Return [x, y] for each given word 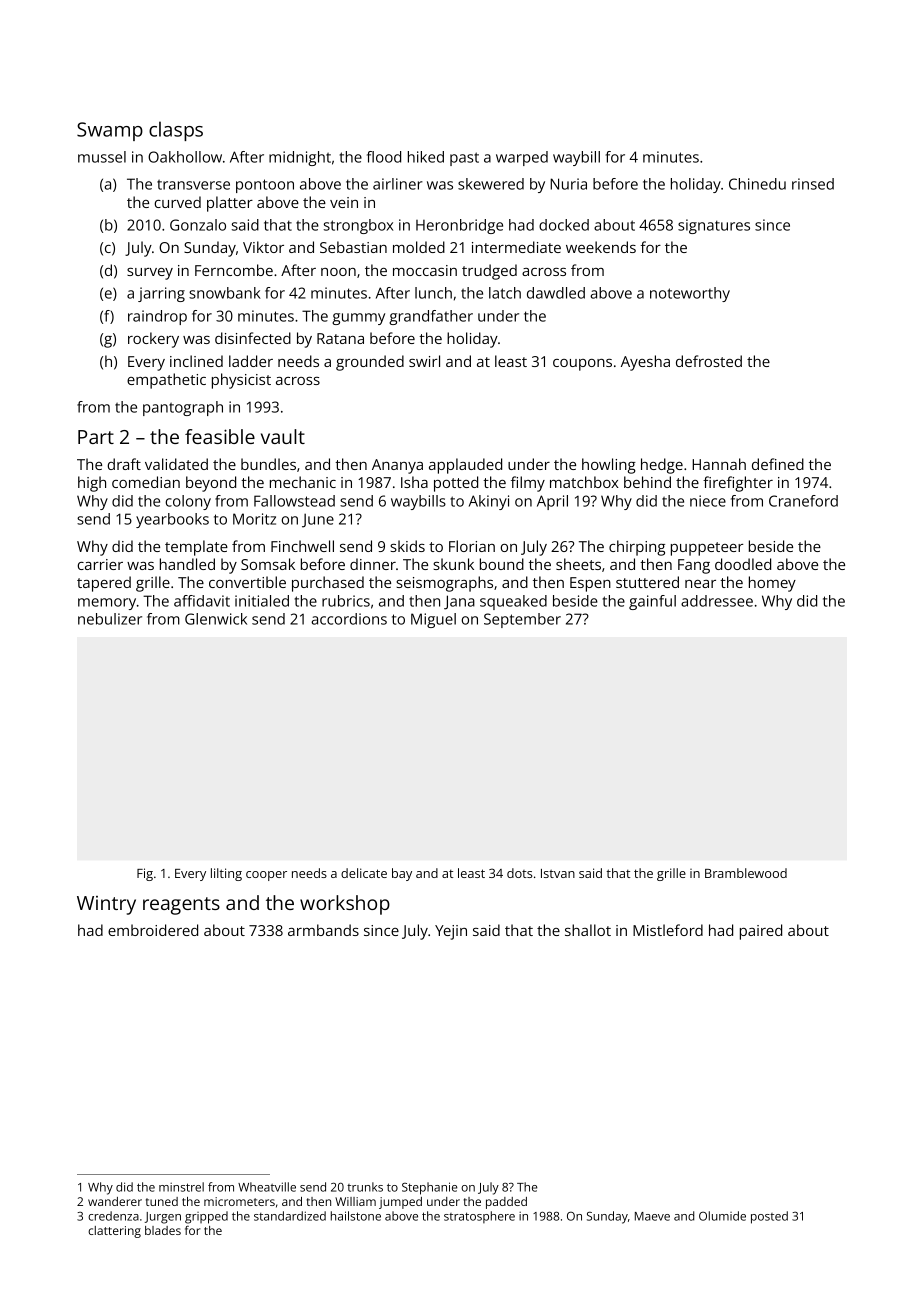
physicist [241, 381]
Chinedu [757, 184]
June [318, 520]
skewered [491, 184]
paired [761, 932]
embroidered [153, 930]
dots [519, 873]
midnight [300, 158]
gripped [206, 1217]
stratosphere [479, 1217]
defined [778, 464]
